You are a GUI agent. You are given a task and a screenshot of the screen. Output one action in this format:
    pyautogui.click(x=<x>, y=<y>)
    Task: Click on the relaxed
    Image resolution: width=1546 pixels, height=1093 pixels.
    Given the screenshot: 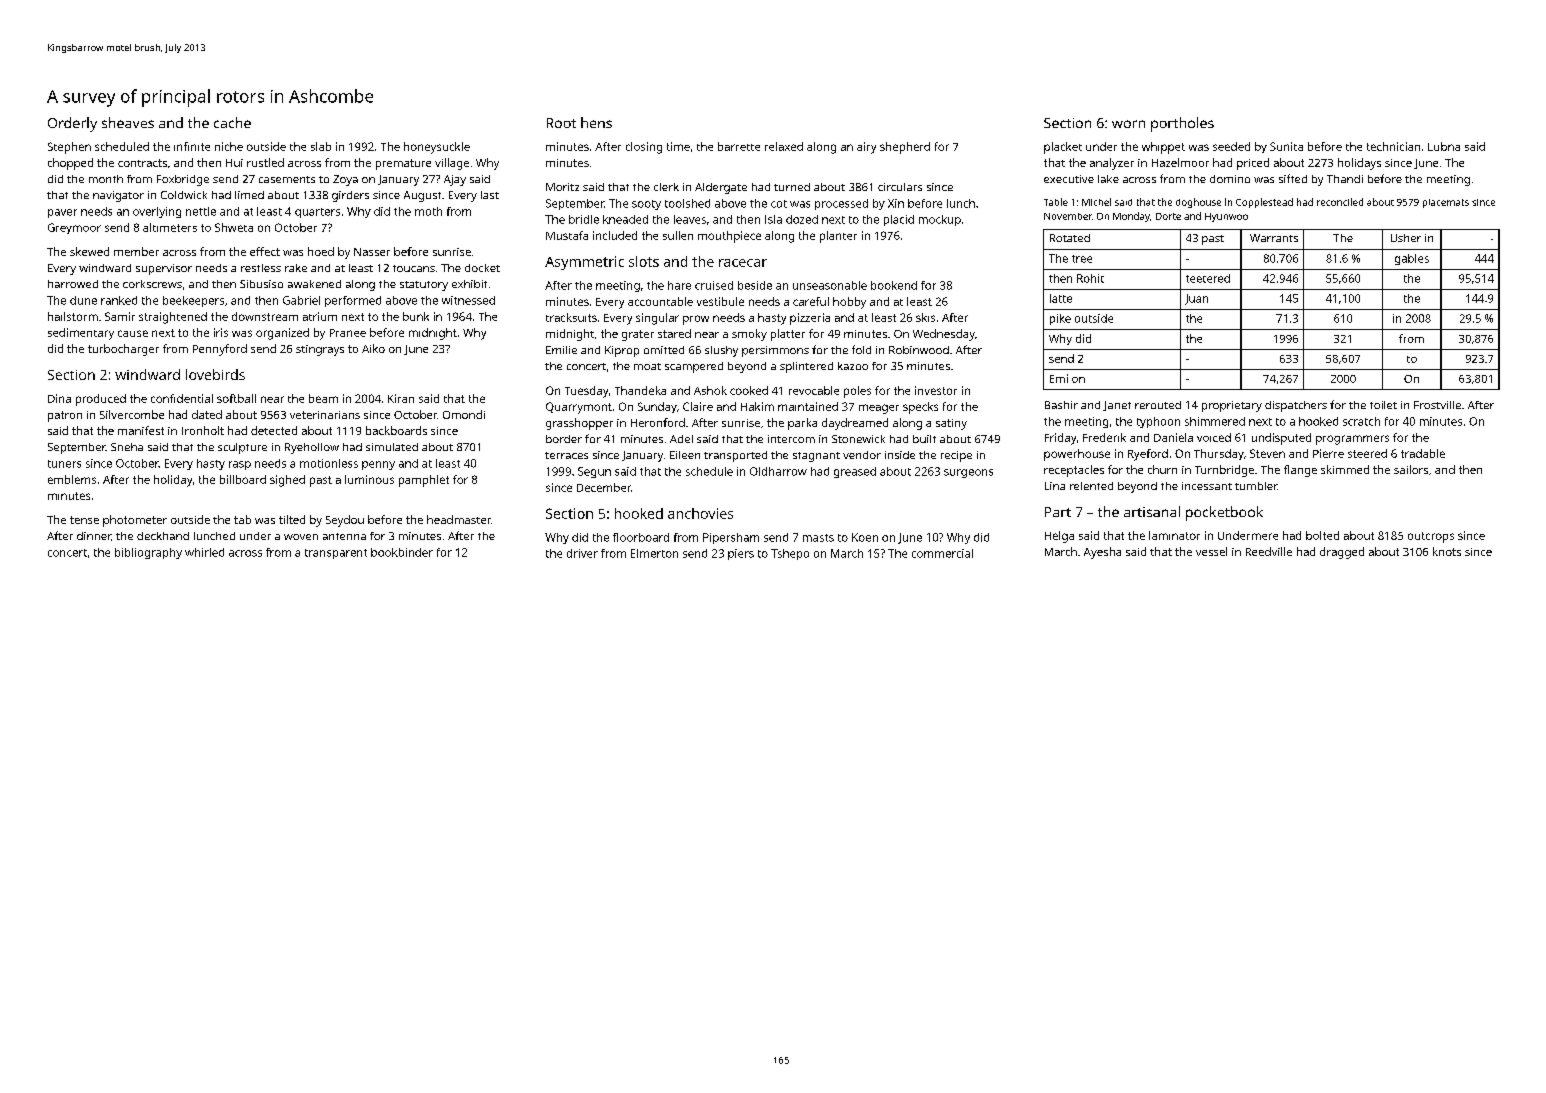 What is the action you would take?
    pyautogui.click(x=784, y=146)
